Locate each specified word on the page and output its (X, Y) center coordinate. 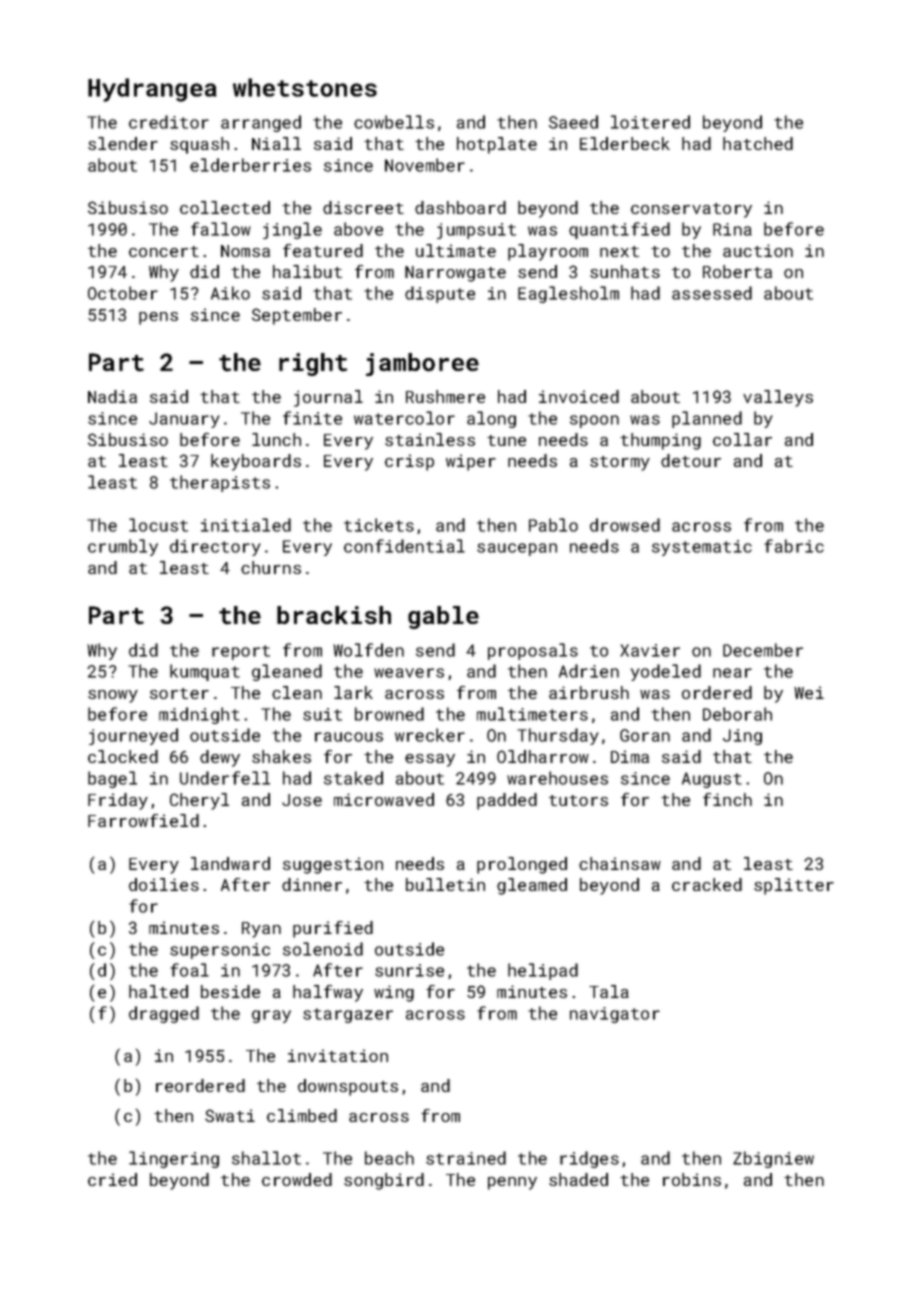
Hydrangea (152, 90)
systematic (702, 548)
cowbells (394, 122)
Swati (230, 1115)
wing (394, 993)
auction (758, 250)
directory (215, 547)
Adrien (589, 671)
